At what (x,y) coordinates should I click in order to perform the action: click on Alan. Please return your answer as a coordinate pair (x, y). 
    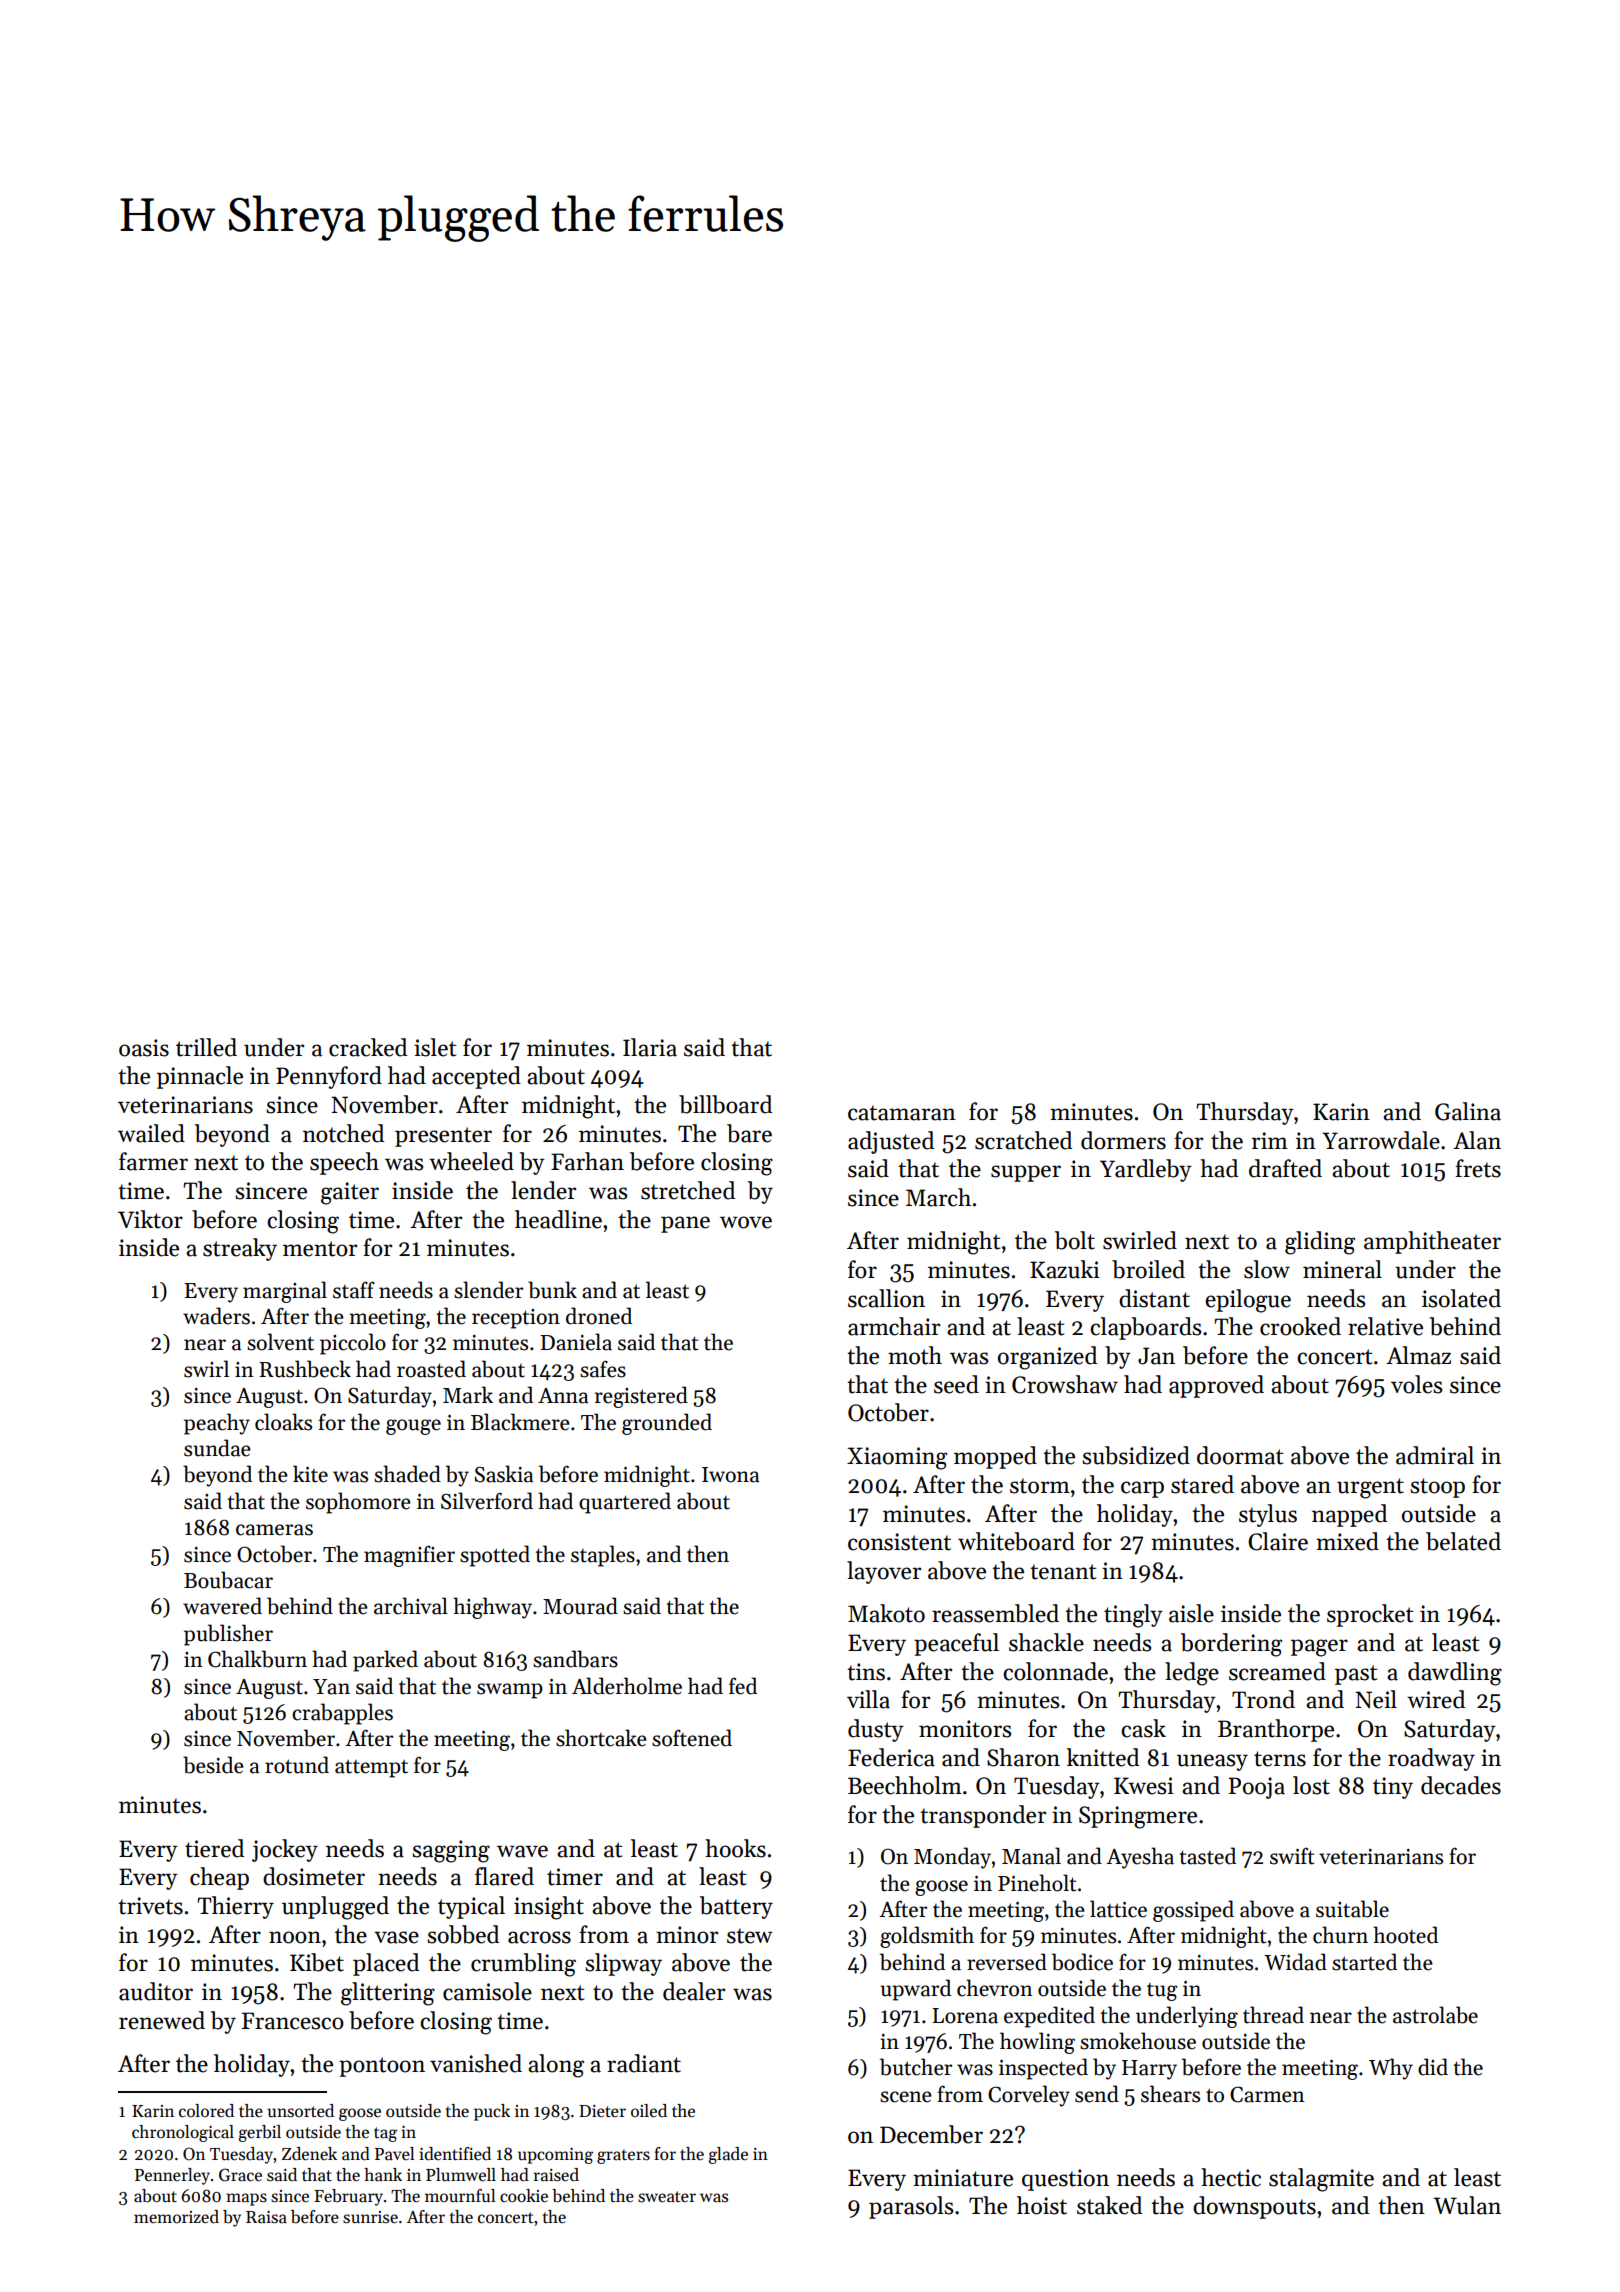
    Looking at the image, I should click on (1477, 1140).
